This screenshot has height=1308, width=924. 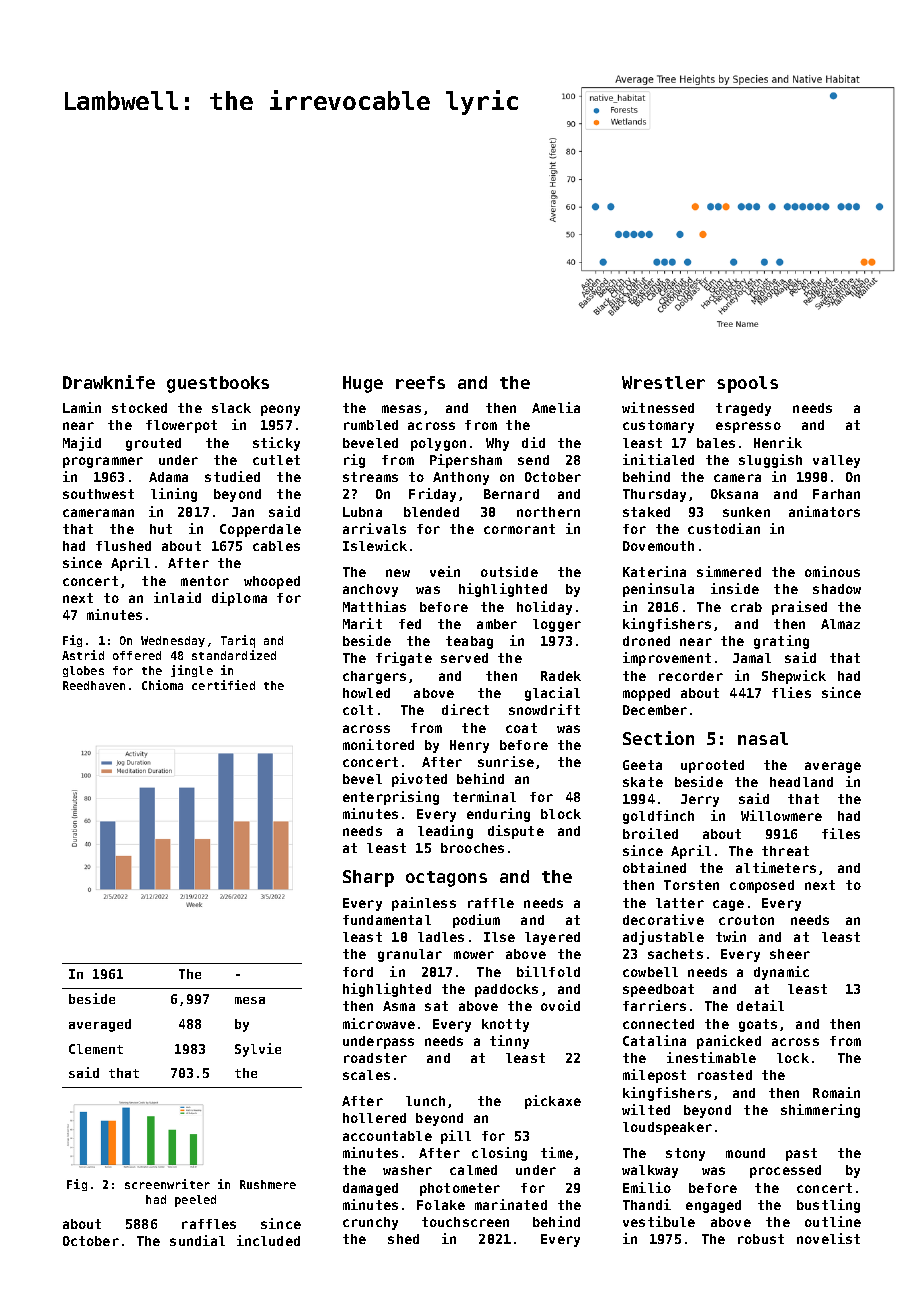 What do you see at coordinates (218, 384) in the screenshot?
I see `guestbooks` at bounding box center [218, 384].
